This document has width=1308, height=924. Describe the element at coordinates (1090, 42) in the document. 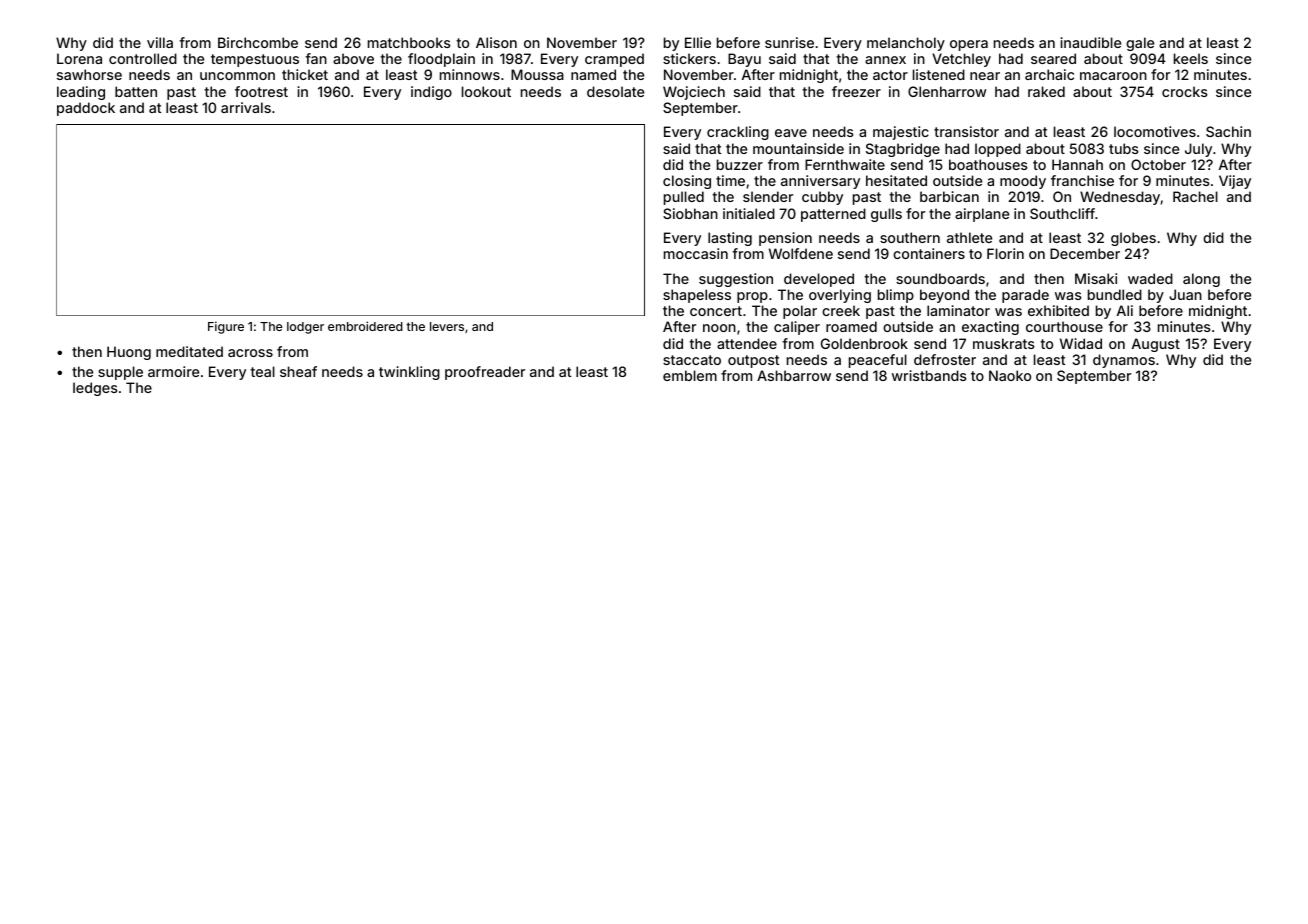

I see `inaudible` at that location.
